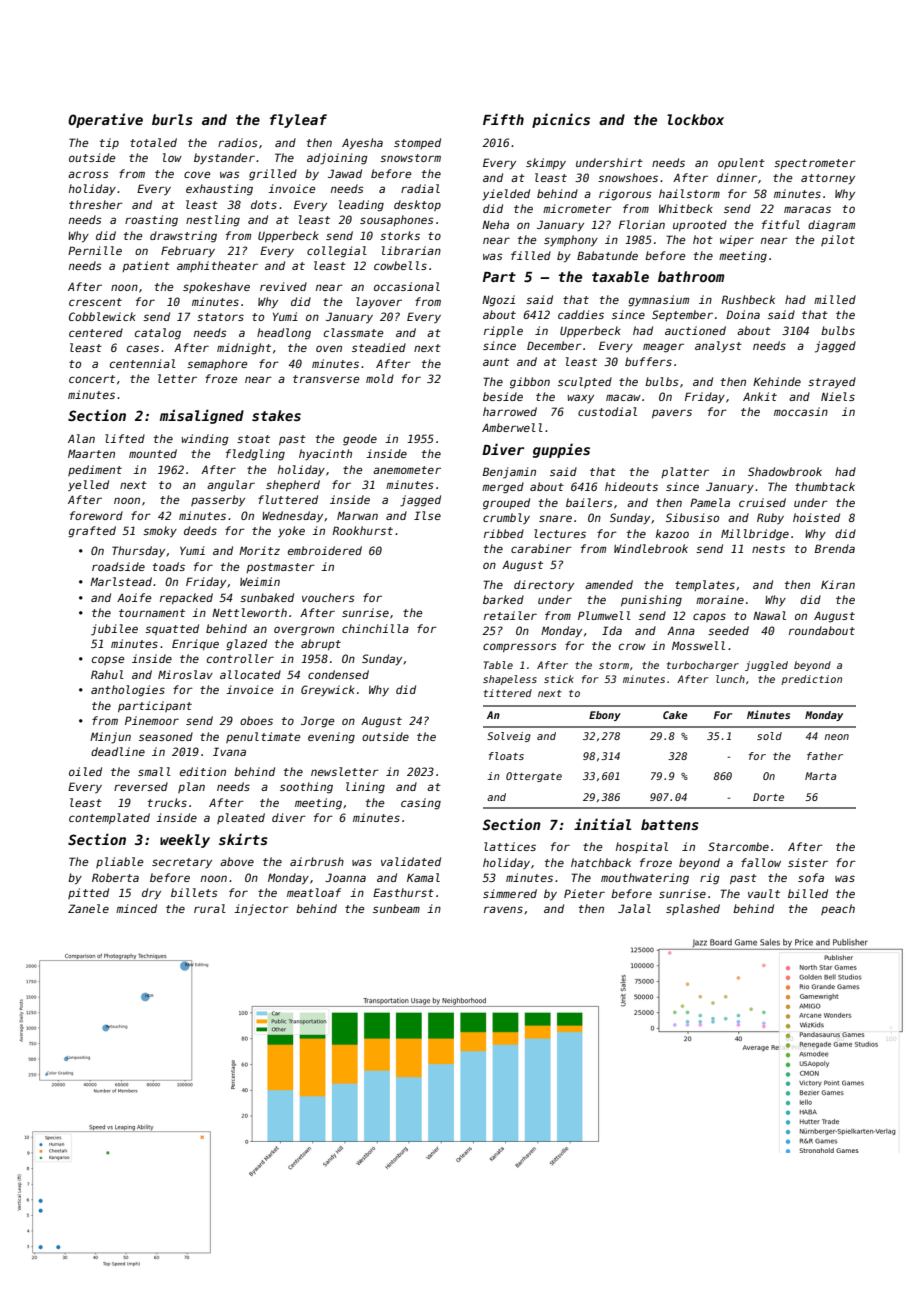 This screenshot has height=1308, width=924. I want to click on anemometer, so click(407, 470).
